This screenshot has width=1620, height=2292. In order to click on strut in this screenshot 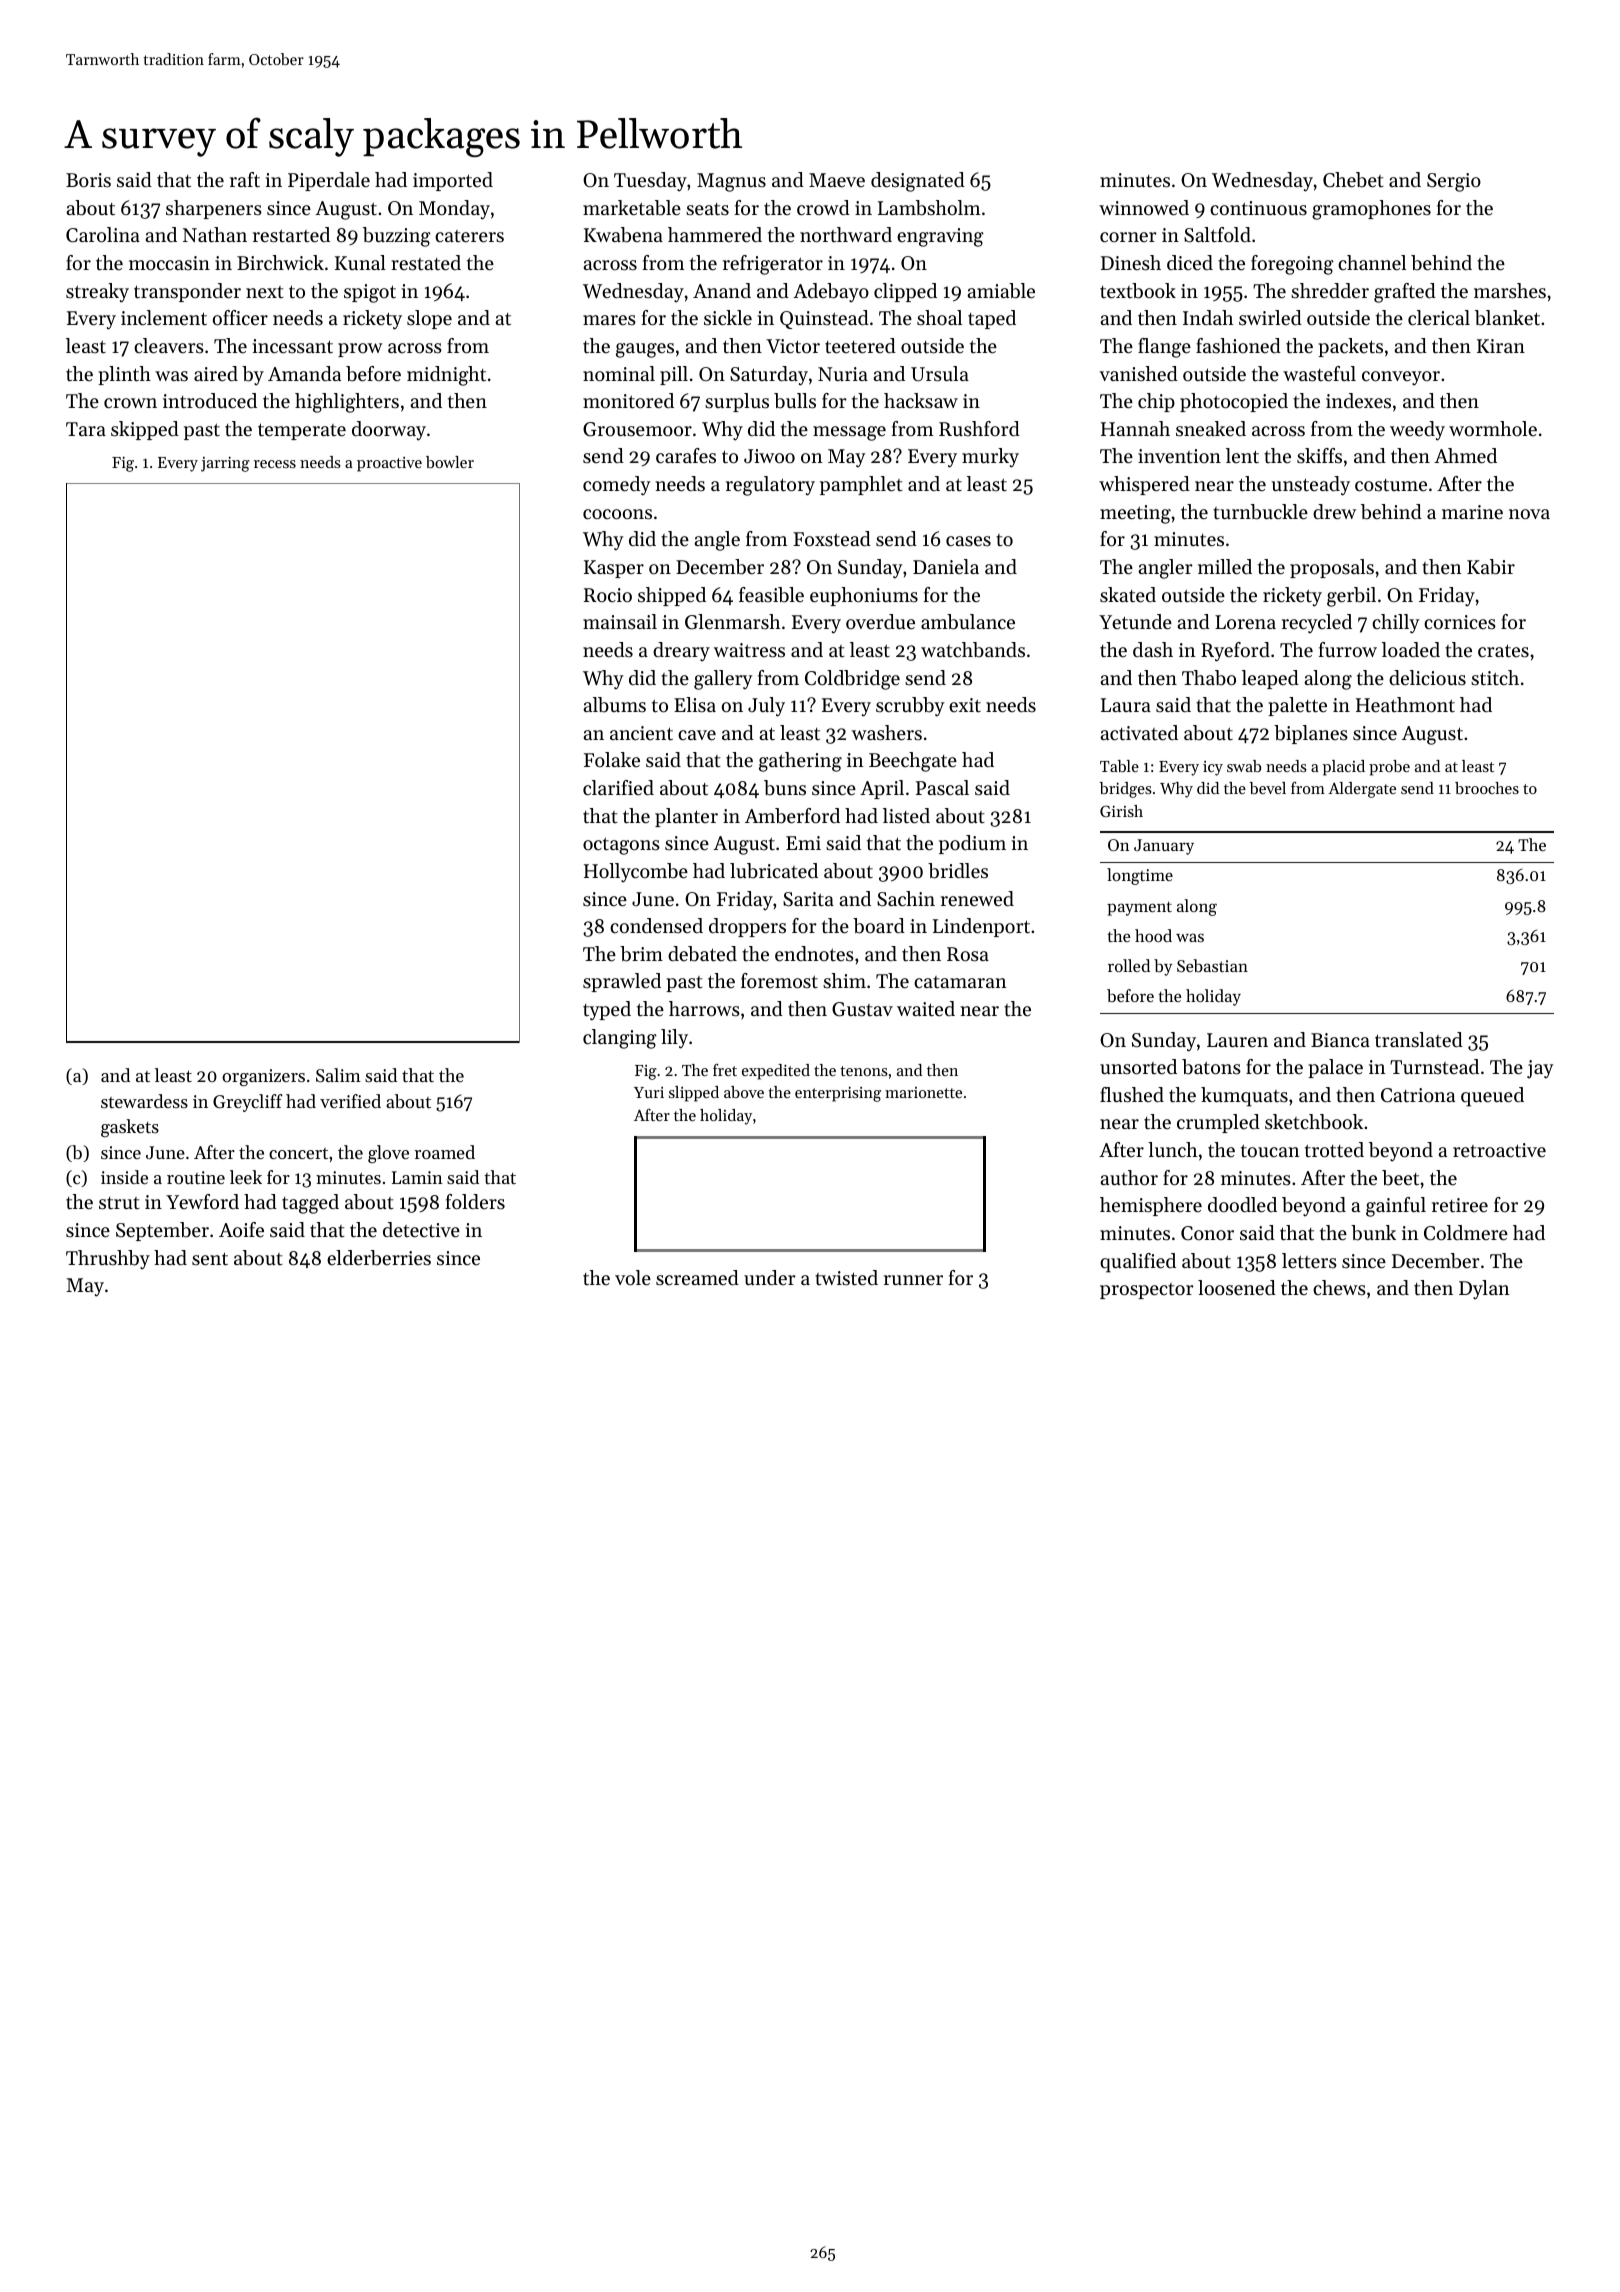, I will do `click(119, 1203)`.
